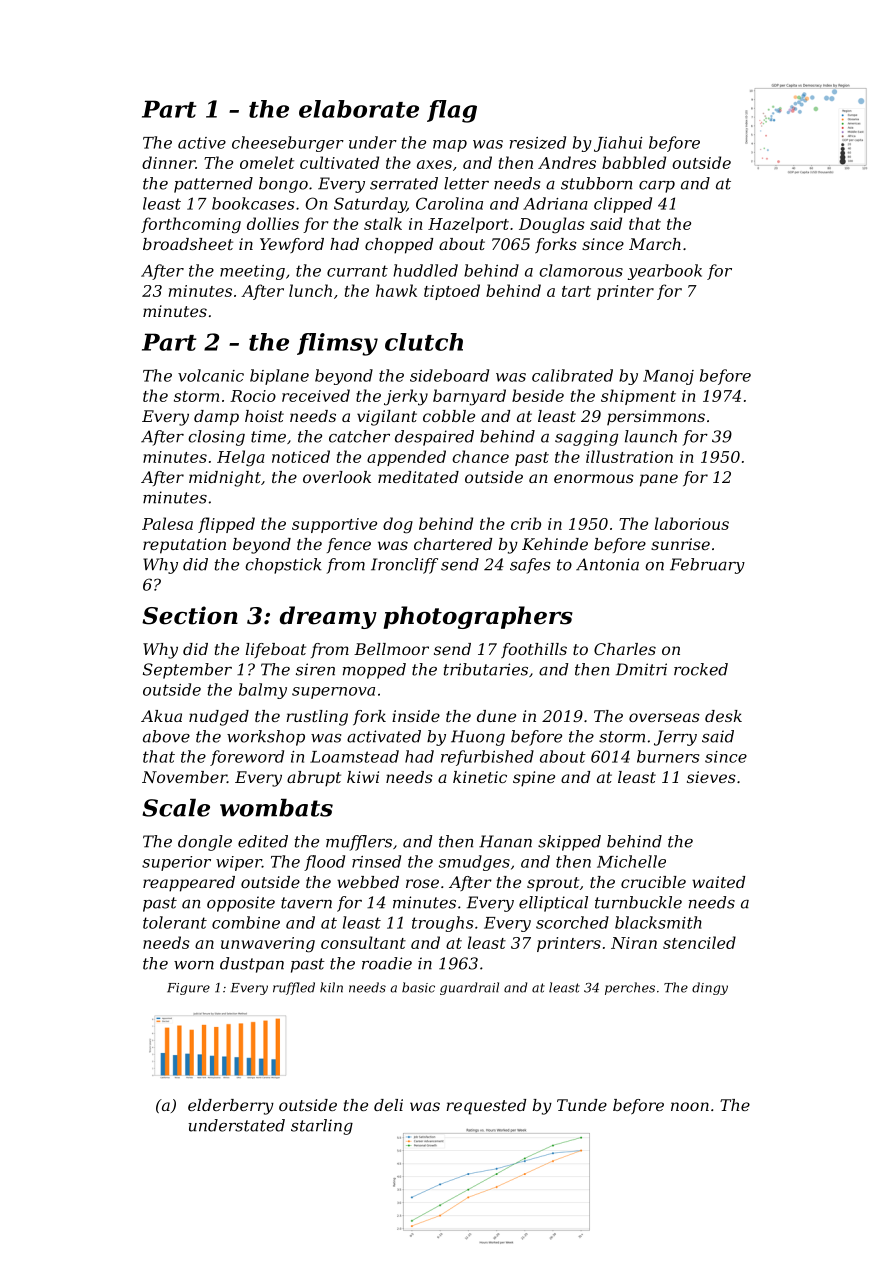 The height and width of the page is (1269, 895). What do you see at coordinates (359, 109) in the page?
I see `elaborate` at bounding box center [359, 109].
